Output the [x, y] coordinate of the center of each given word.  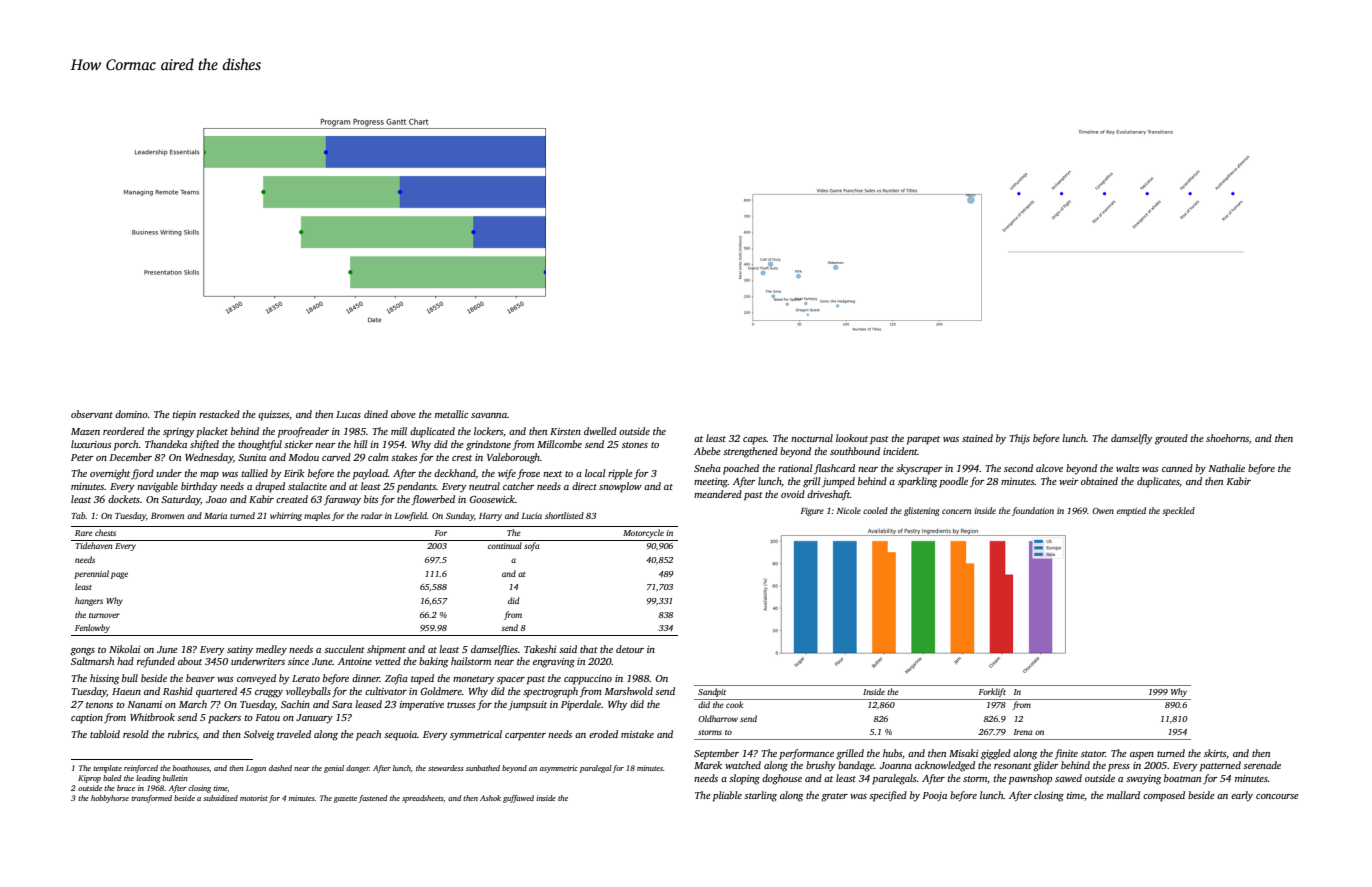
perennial [91, 574]
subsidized [220, 798]
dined [376, 414]
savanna [489, 415]
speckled [1178, 511]
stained [977, 438]
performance [806, 754]
